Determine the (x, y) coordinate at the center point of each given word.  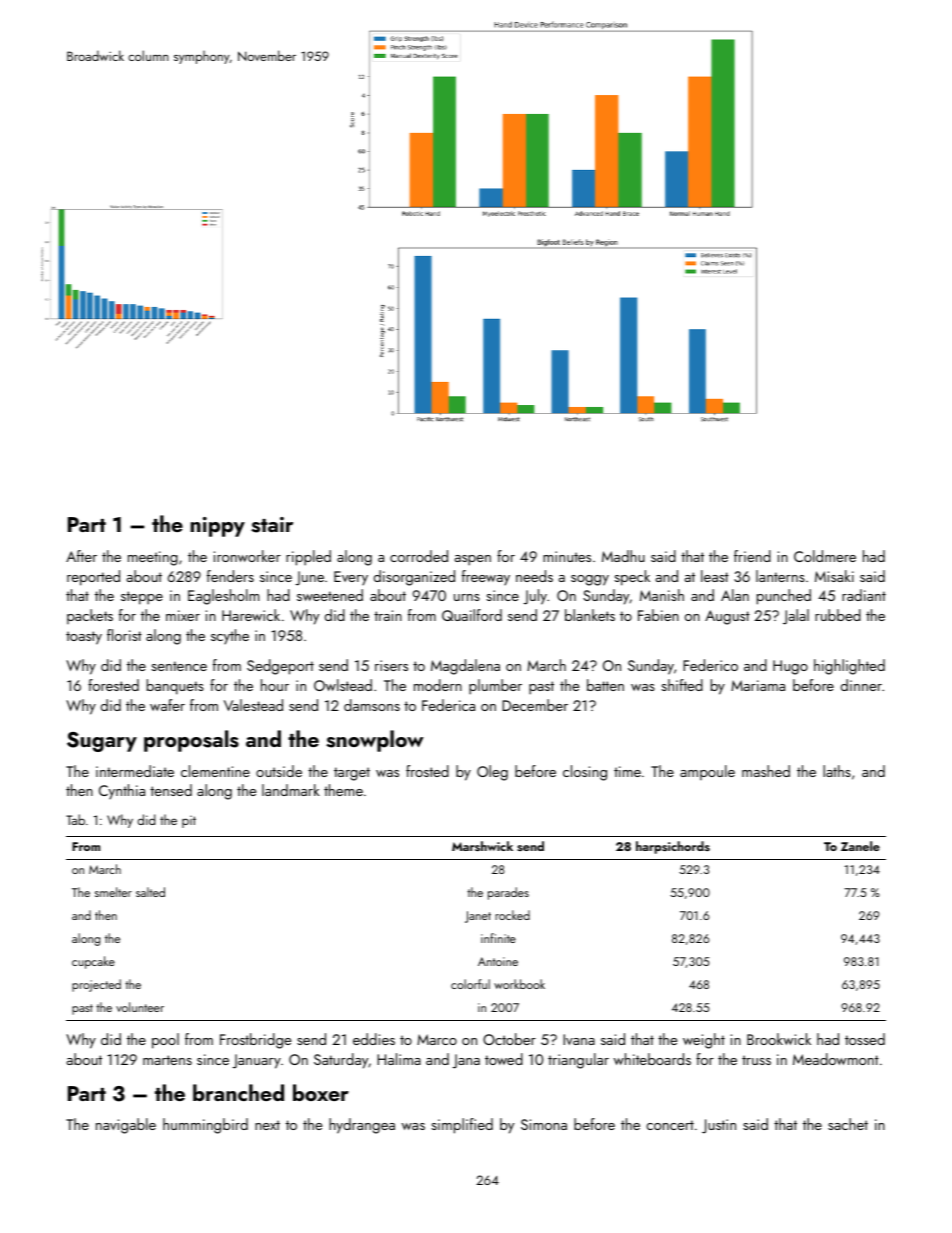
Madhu (623, 556)
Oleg (492, 773)
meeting (153, 558)
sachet (848, 1124)
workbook (519, 984)
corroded (419, 556)
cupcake (93, 962)
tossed (865, 1039)
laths (837, 771)
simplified (462, 1126)
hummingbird (205, 1126)
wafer (167, 705)
